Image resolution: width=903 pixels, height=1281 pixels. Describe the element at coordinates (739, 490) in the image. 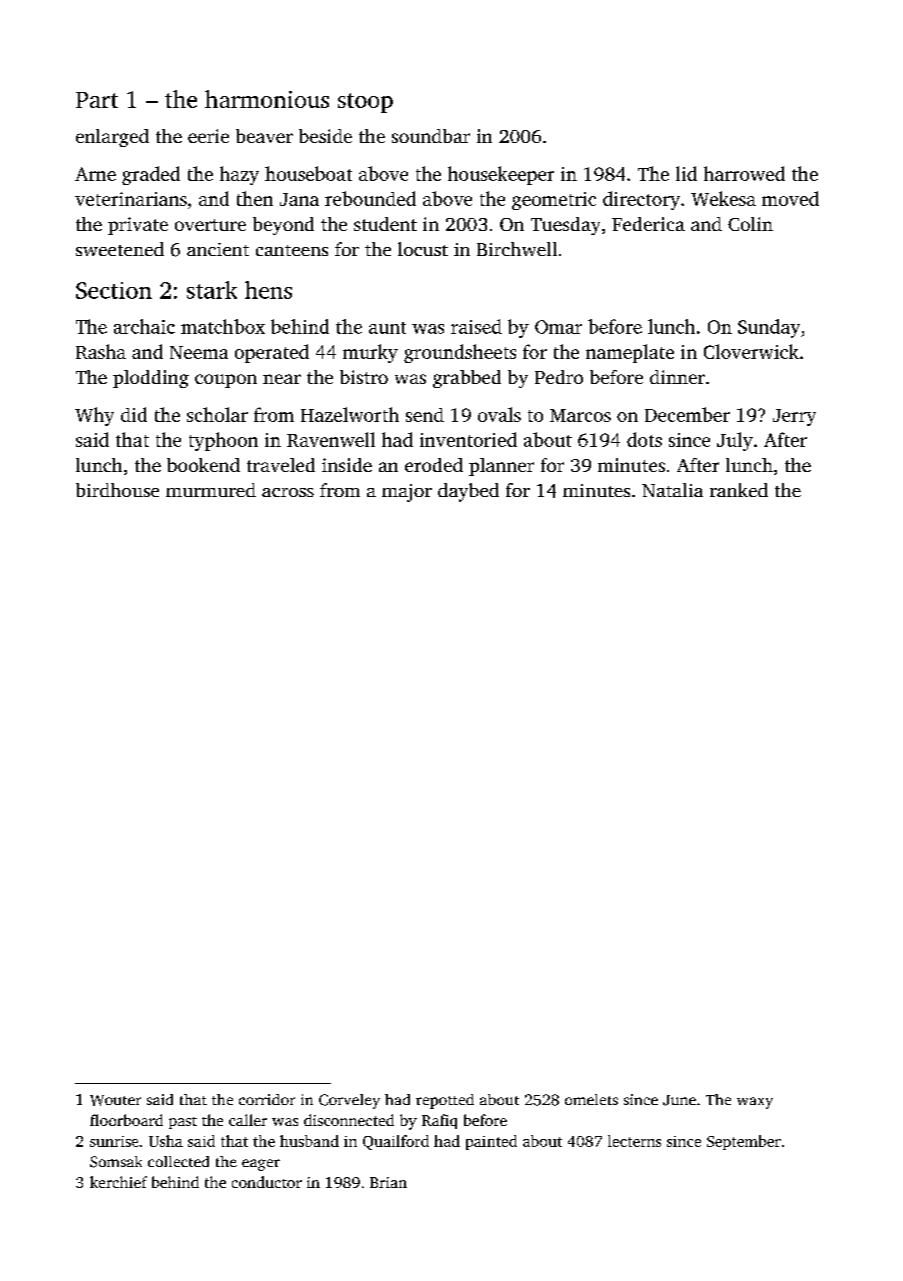

I see `ranked` at that location.
